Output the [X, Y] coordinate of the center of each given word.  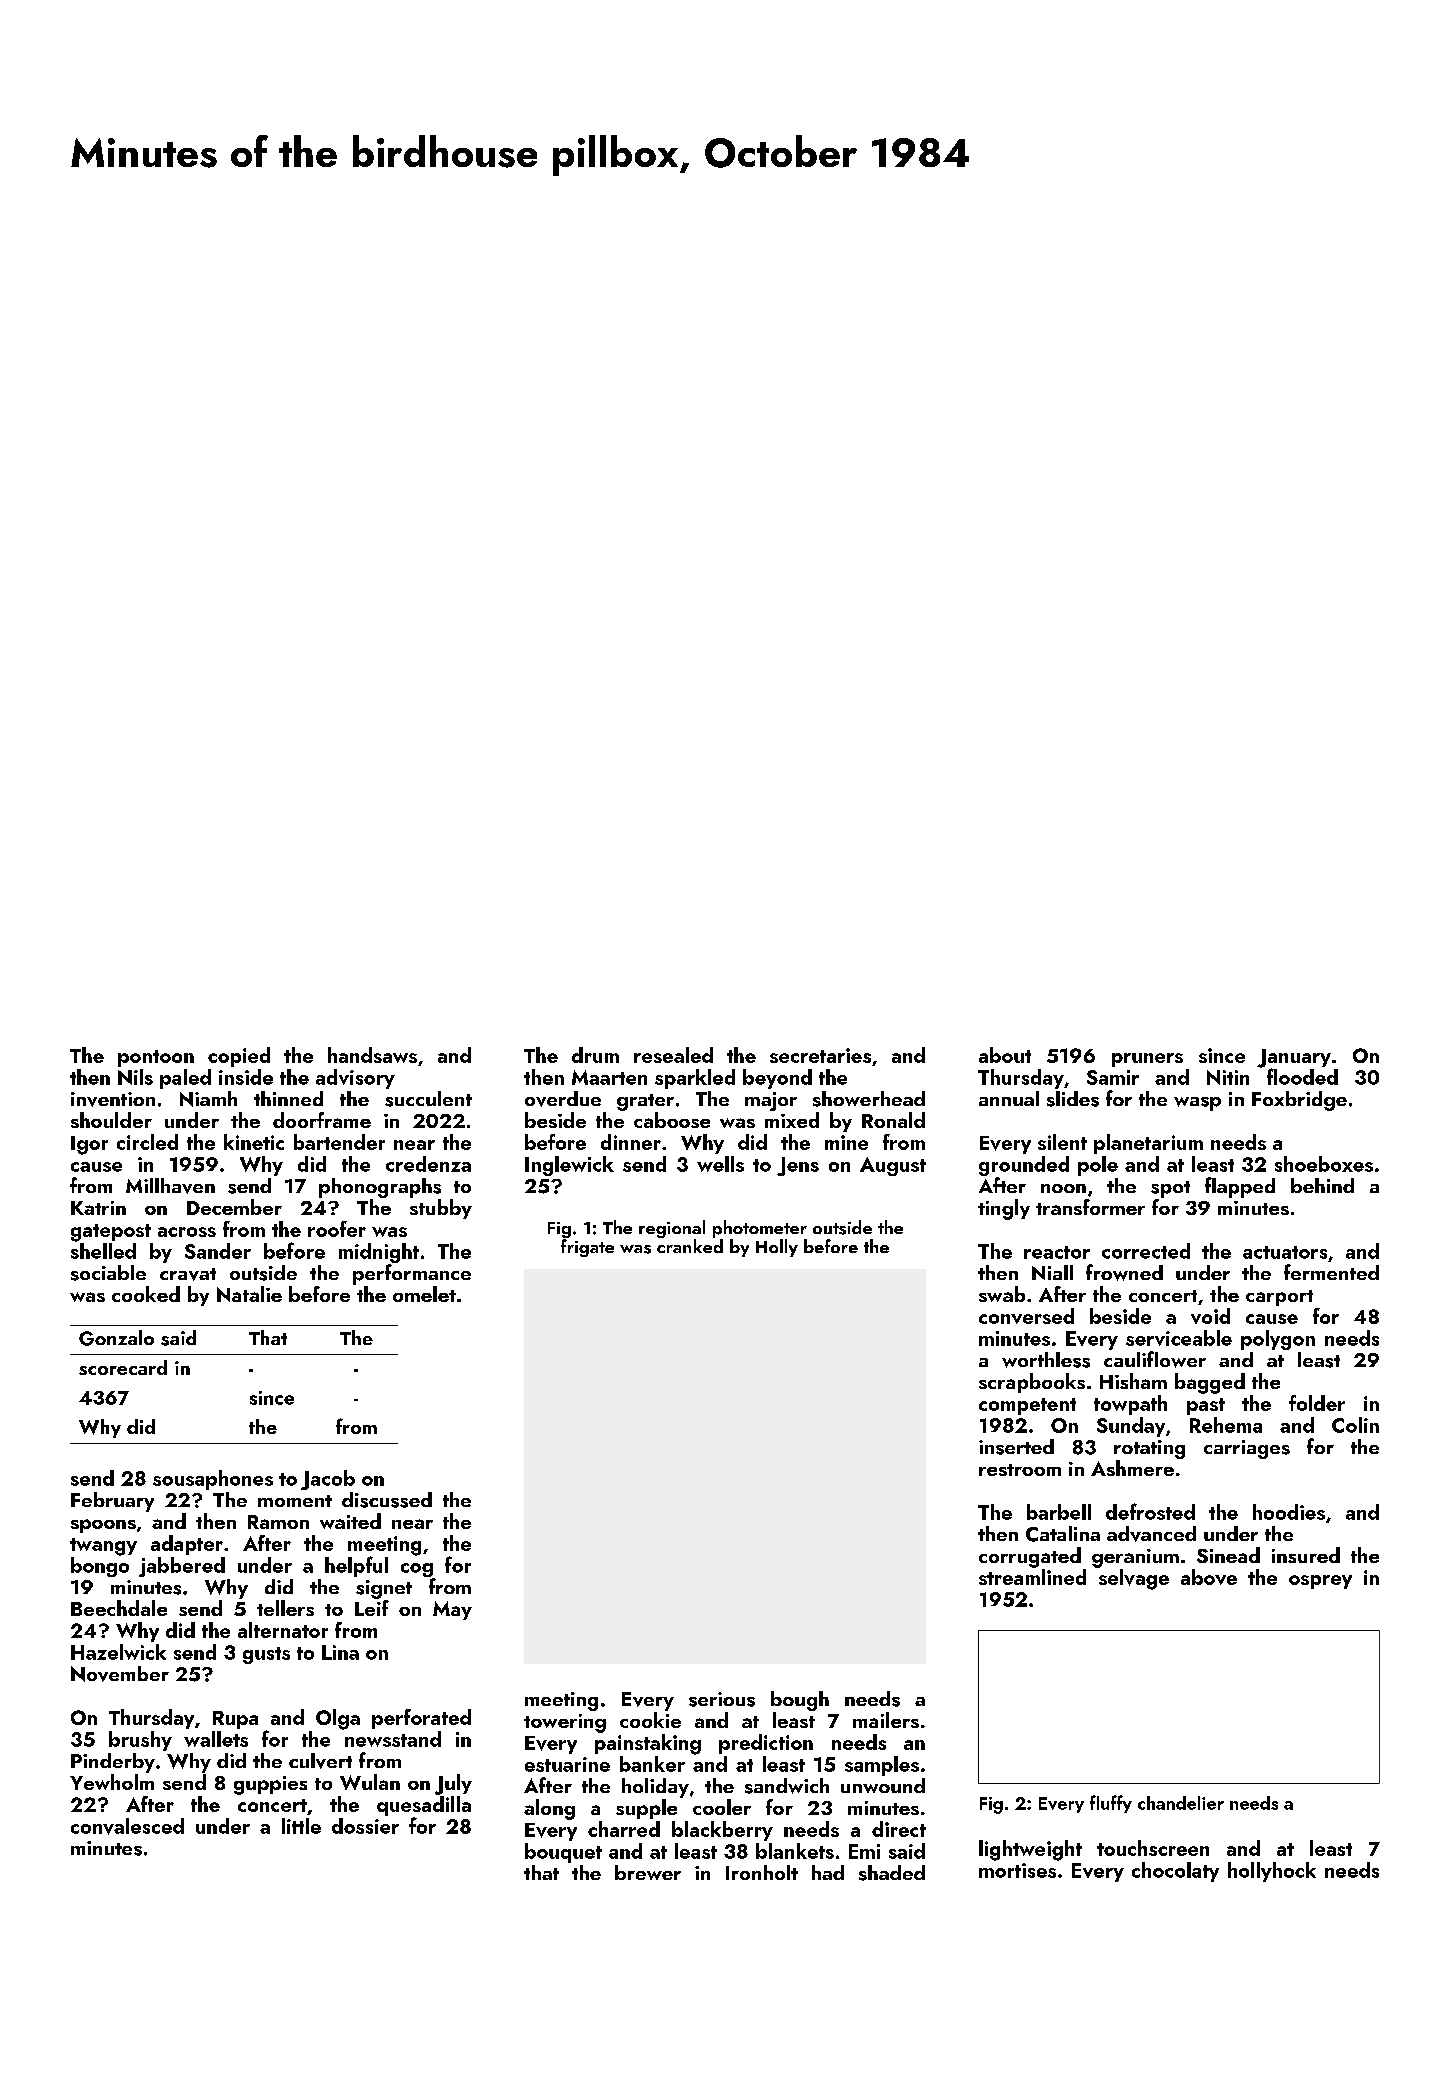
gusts [266, 1655]
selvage [1134, 1579]
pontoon [156, 1058]
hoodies [1289, 1512]
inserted [1016, 1447]
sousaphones [213, 1480]
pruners [1147, 1060]
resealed [673, 1055]
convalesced [127, 1826]
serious [722, 1699]
